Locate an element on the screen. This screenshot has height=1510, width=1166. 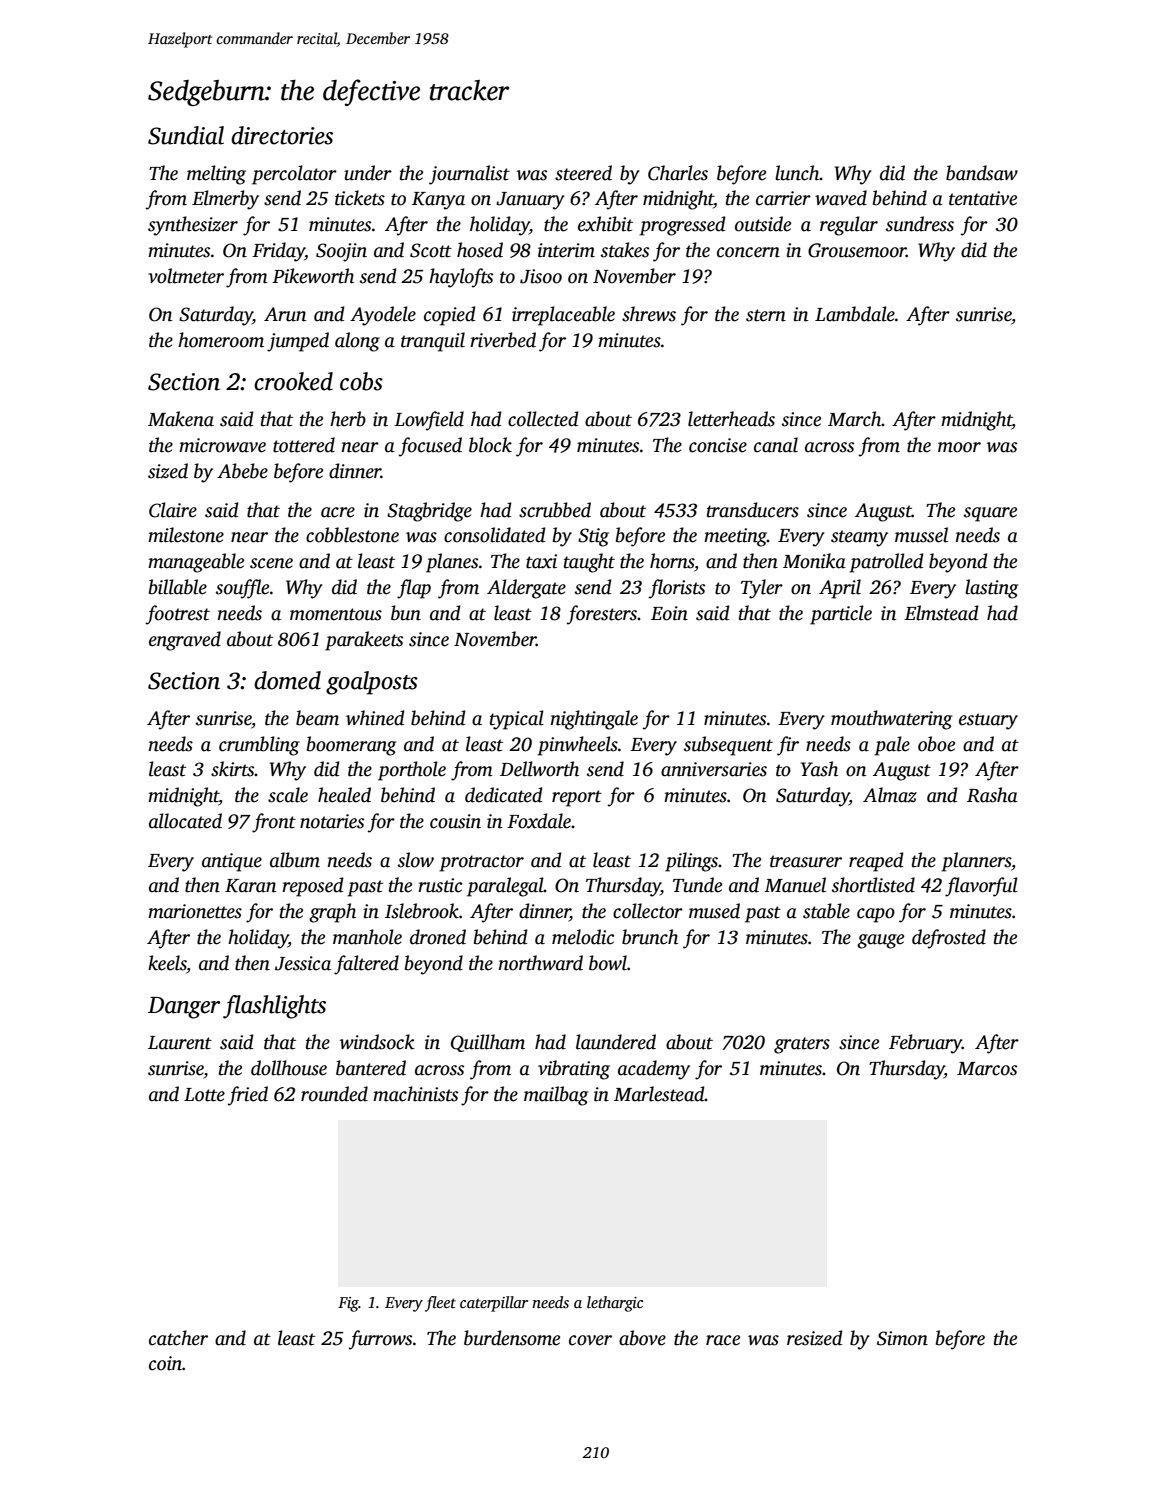
Sundial is located at coordinates (186, 135).
